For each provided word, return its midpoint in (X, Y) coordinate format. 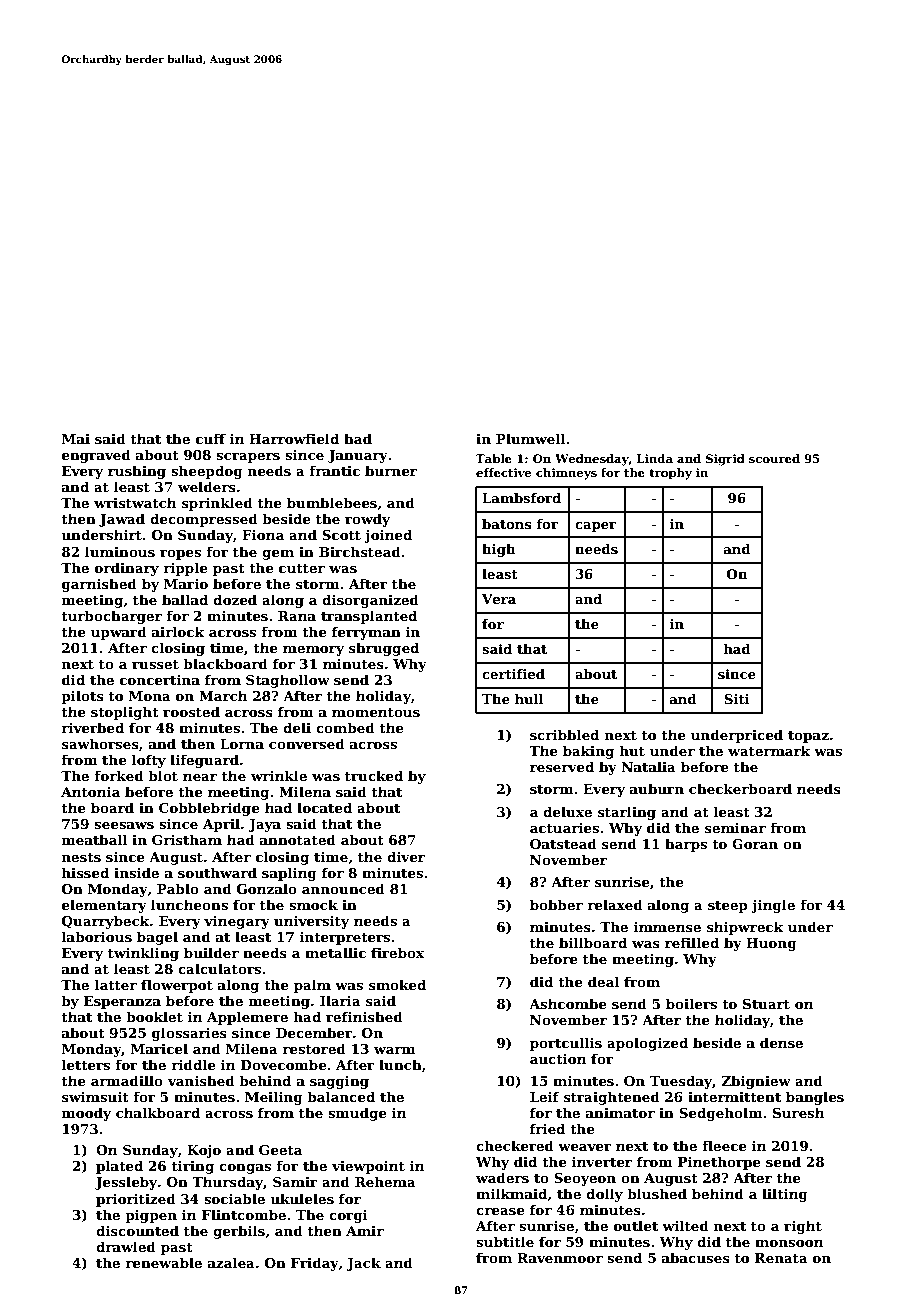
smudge (357, 1114)
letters (85, 1064)
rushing (137, 472)
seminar (735, 828)
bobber (556, 904)
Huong (771, 944)
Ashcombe (568, 1003)
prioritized (136, 1200)
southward (217, 872)
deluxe (567, 811)
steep (728, 907)
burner (391, 470)
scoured (774, 458)
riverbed (92, 727)
